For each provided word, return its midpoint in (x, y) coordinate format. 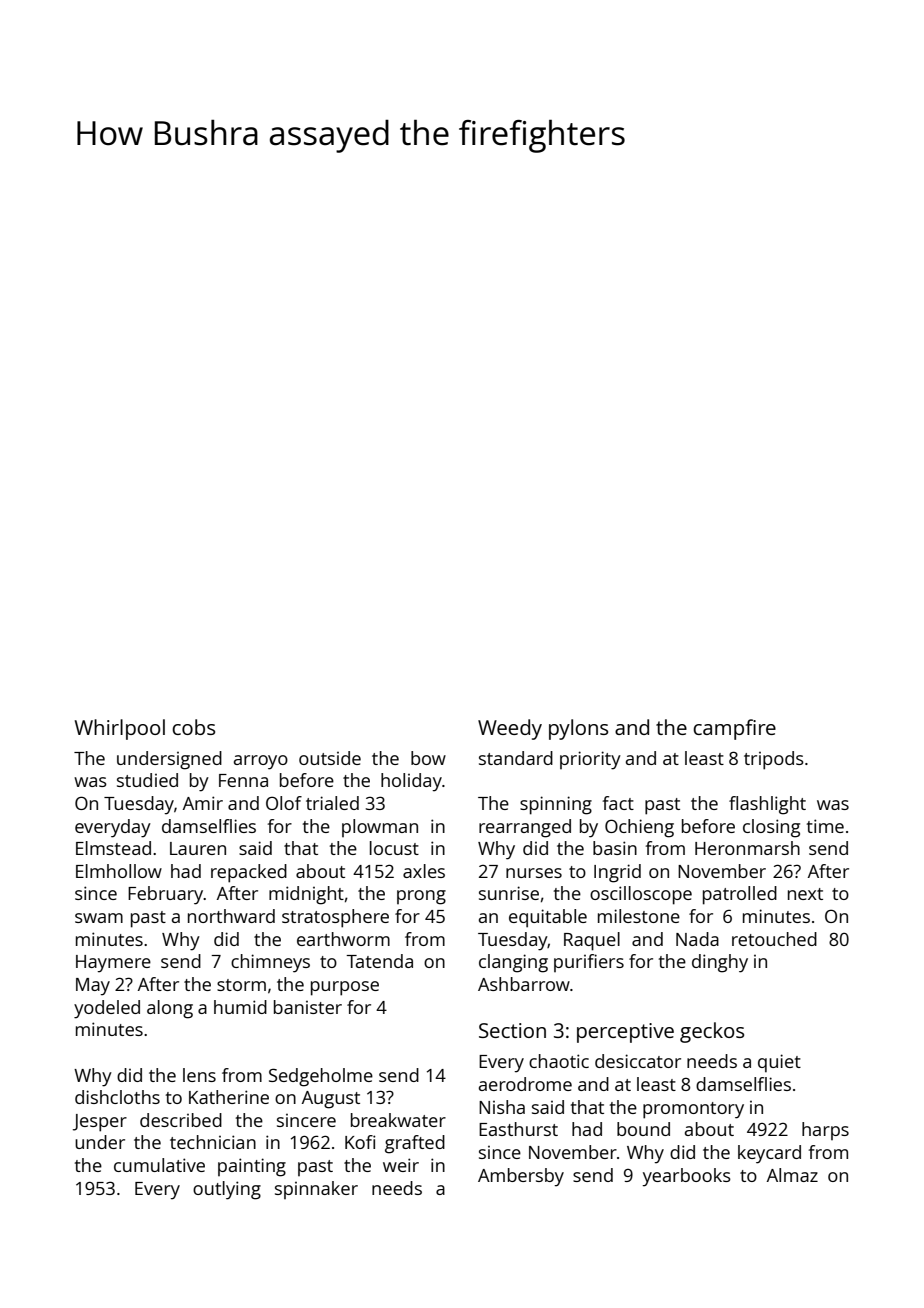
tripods (774, 760)
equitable (548, 918)
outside (330, 758)
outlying (227, 1190)
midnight (306, 895)
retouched (774, 939)
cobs (193, 727)
